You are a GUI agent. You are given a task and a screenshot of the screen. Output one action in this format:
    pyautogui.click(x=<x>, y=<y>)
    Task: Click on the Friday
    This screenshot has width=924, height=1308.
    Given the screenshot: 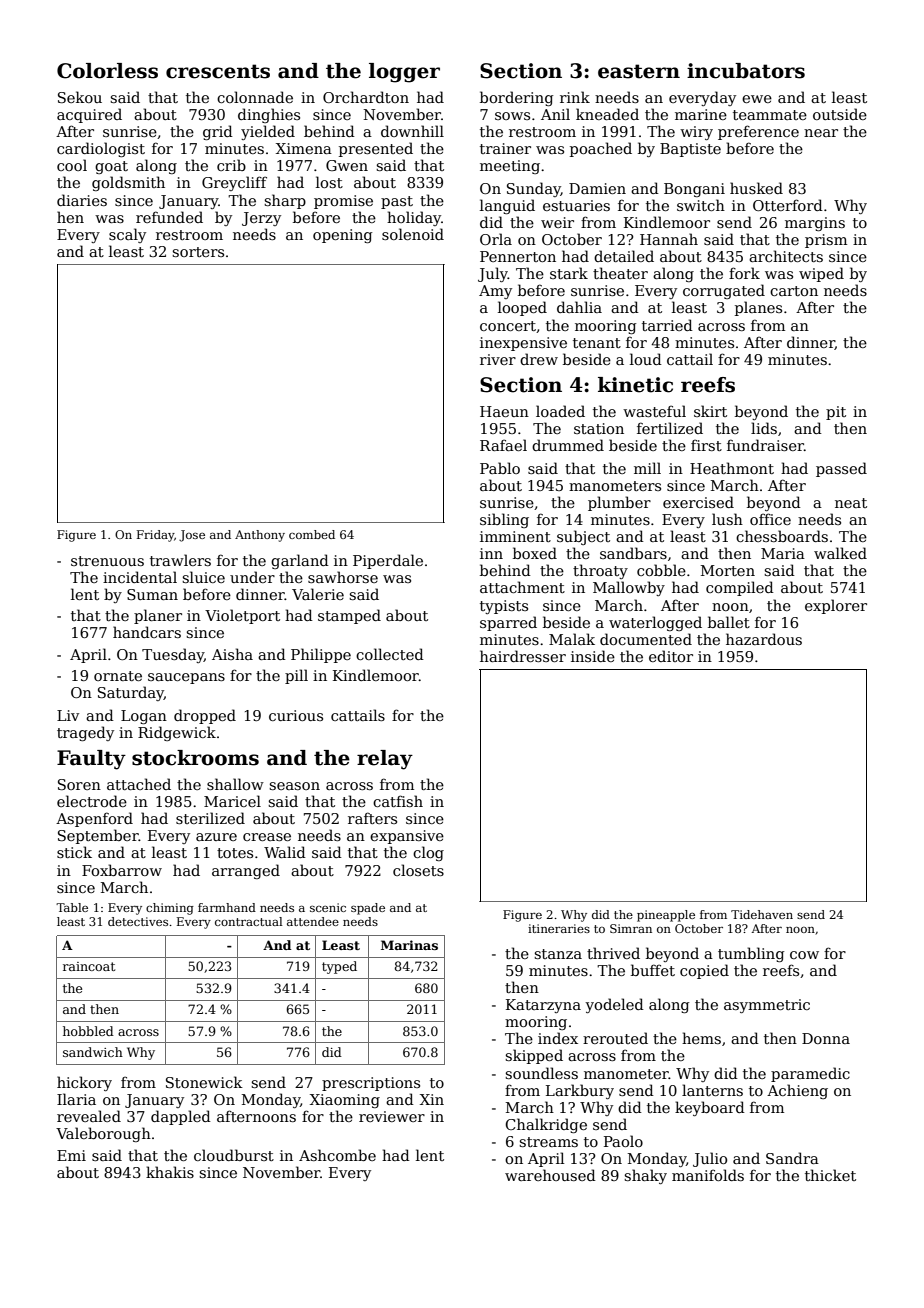 What is the action you would take?
    pyautogui.click(x=155, y=536)
